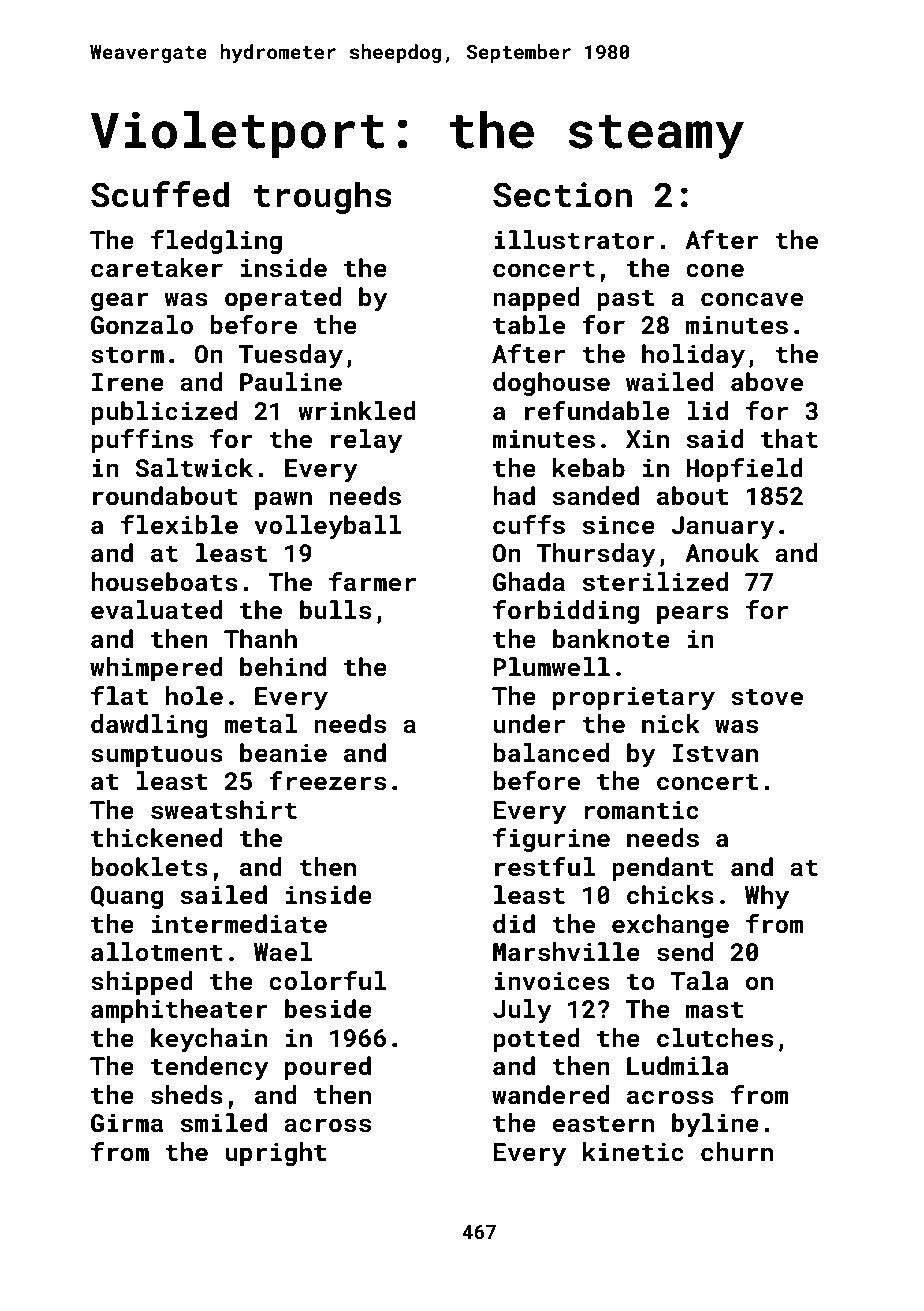 This document has width=924, height=1311. I want to click on Xin, so click(647, 439).
